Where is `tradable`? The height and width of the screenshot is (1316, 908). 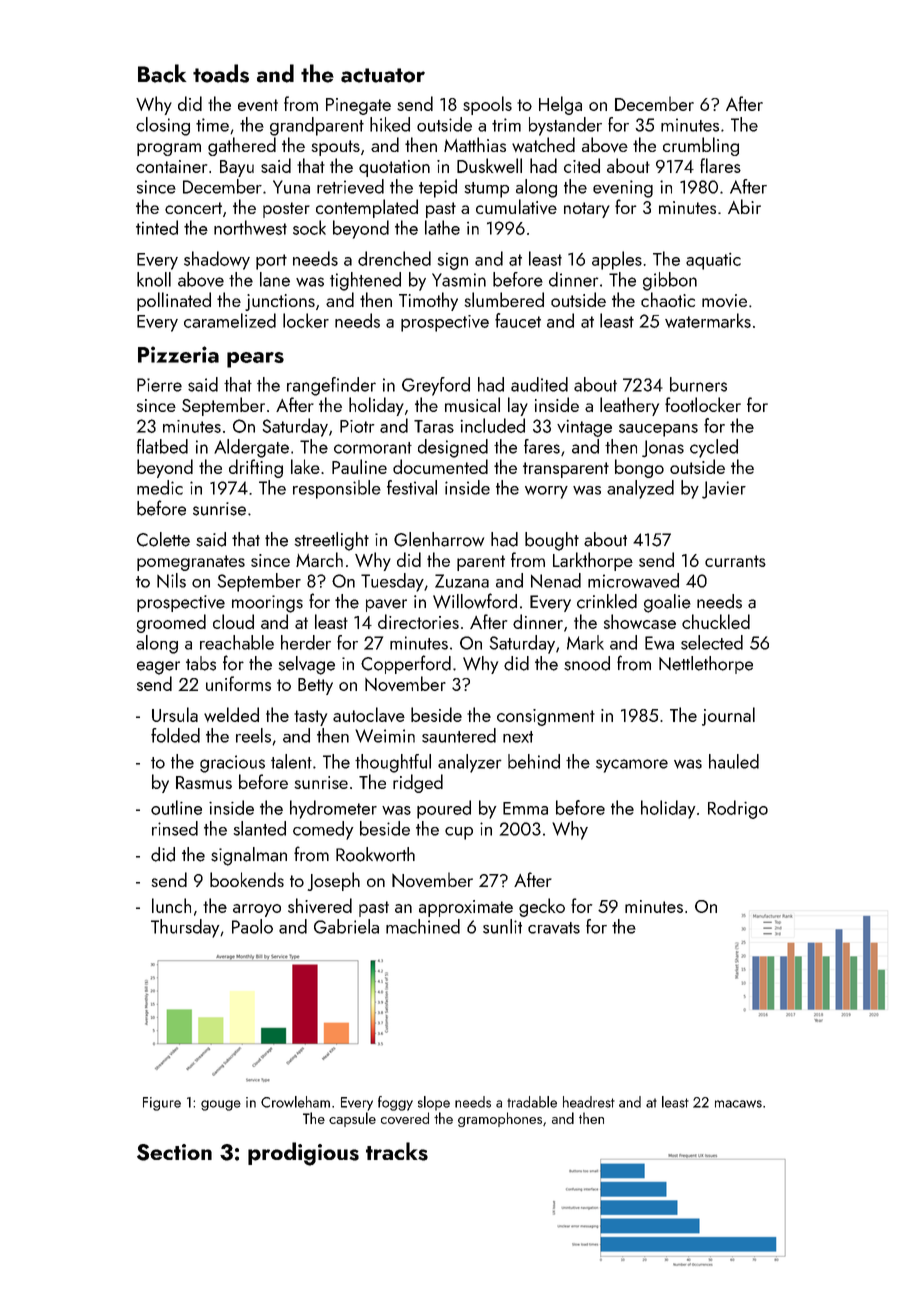
tradable is located at coordinates (532, 1102).
